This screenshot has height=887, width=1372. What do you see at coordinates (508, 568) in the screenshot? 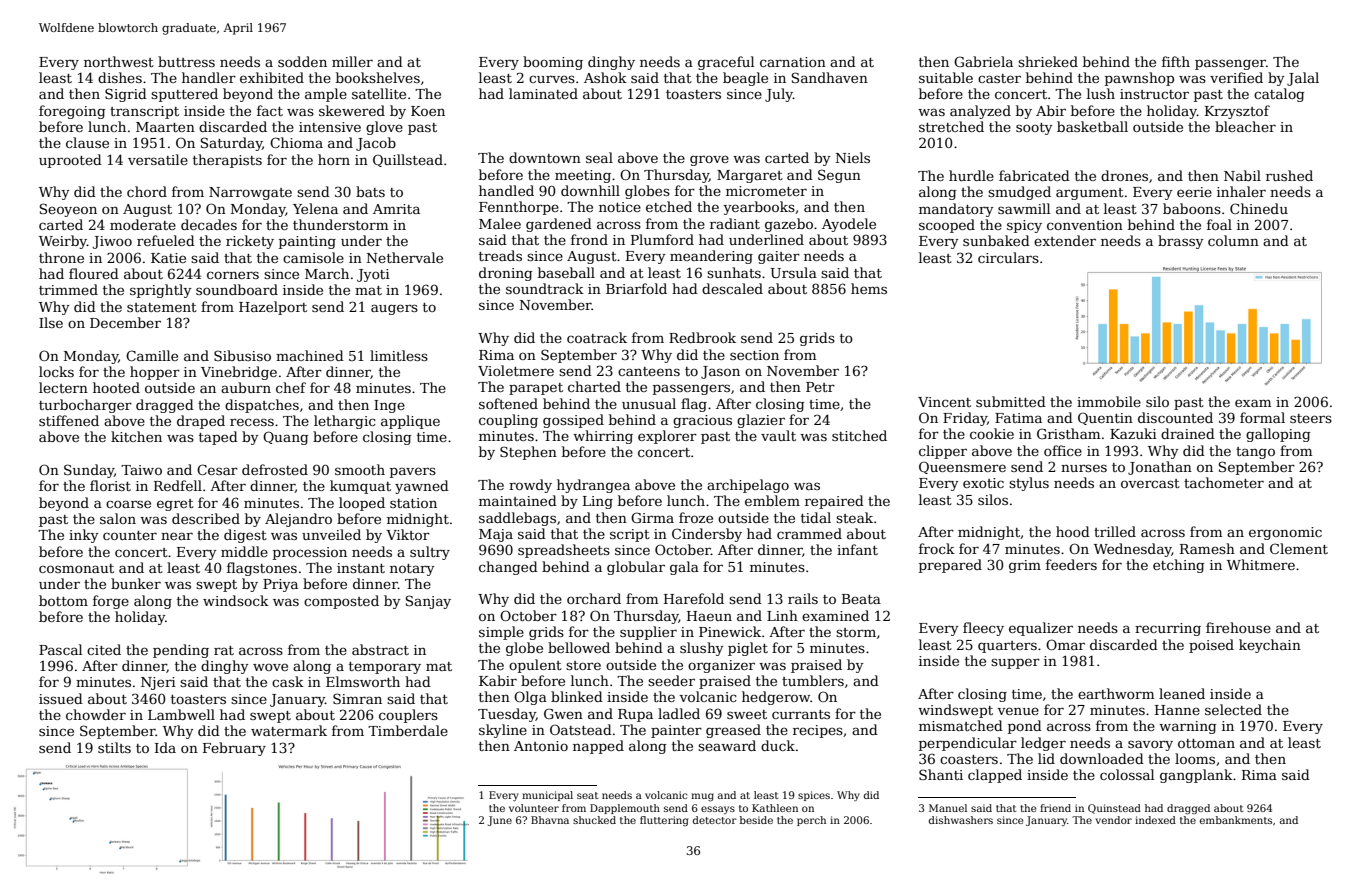
I see `changed` at bounding box center [508, 568].
